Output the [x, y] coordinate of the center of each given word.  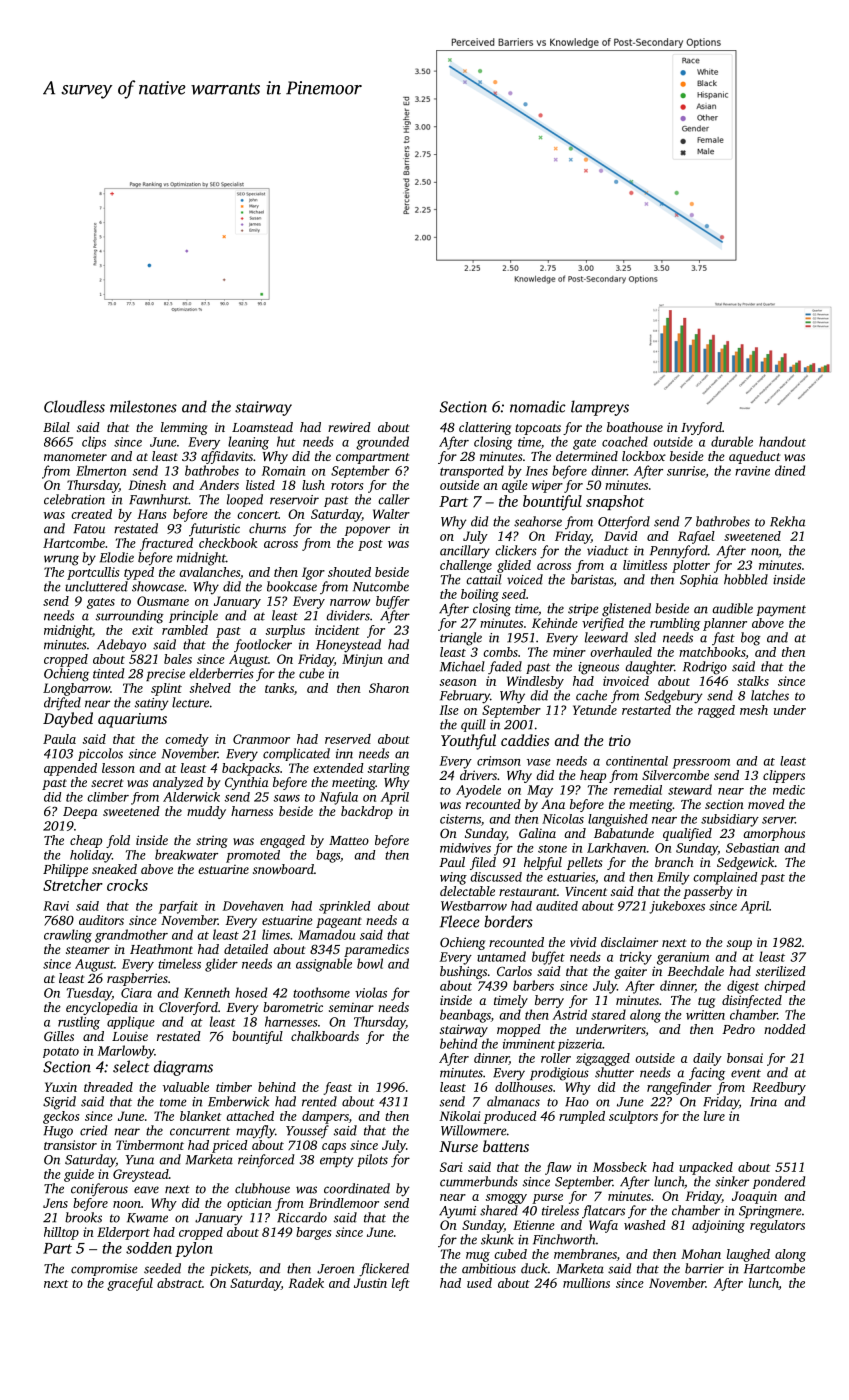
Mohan [701, 1254]
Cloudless [74, 406]
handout [782, 441]
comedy [187, 740]
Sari [451, 1167]
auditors [101, 920]
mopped [519, 1030]
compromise [104, 1270]
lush [313, 485]
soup [739, 945]
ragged [716, 711]
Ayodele [478, 791]
